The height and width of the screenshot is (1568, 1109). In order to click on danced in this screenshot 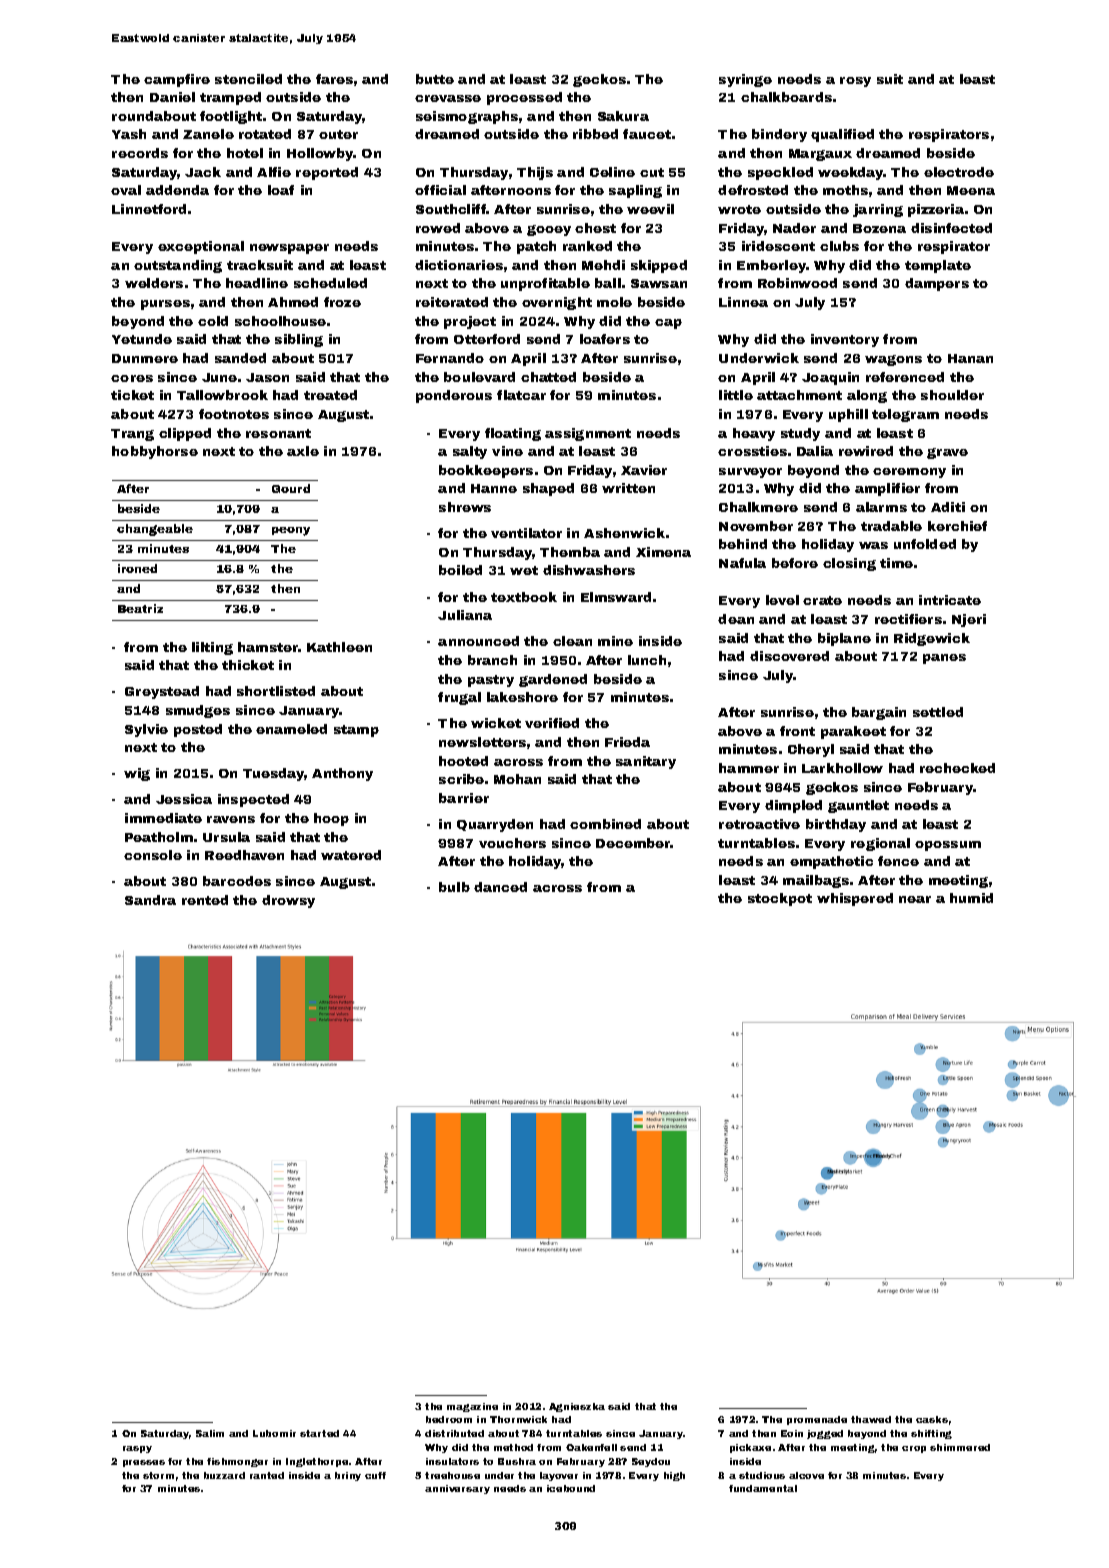, I will do `click(500, 887)`.
